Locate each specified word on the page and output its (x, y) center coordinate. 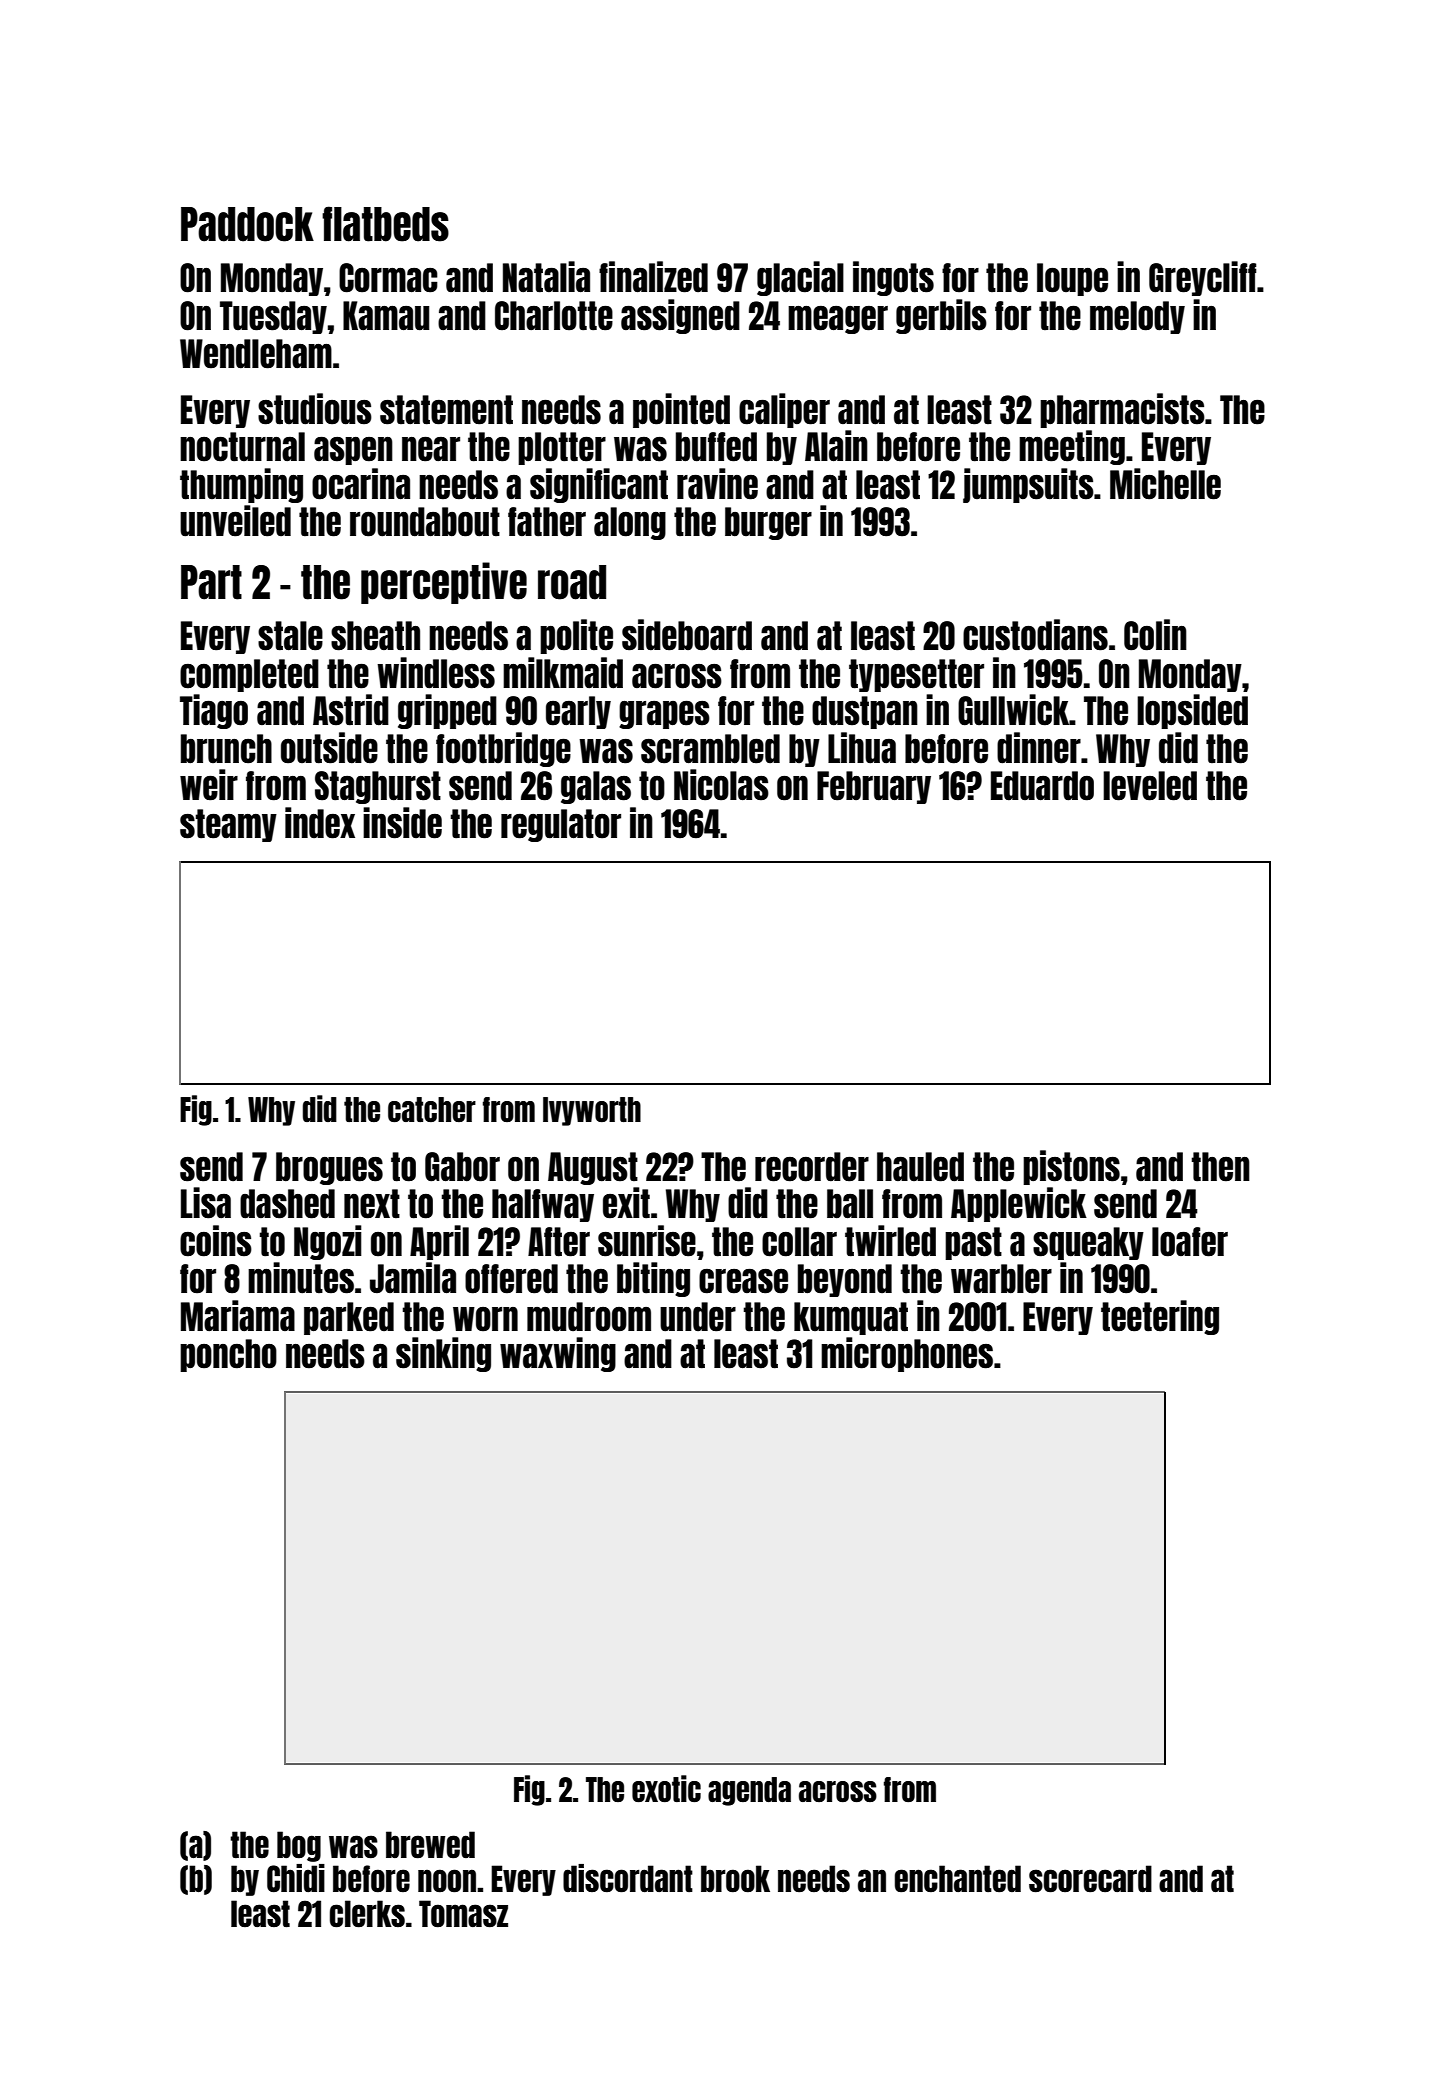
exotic (666, 1788)
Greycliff (1202, 278)
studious (315, 409)
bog (299, 1846)
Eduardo (1042, 786)
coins (216, 1241)
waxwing (558, 1354)
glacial (800, 278)
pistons (1071, 1167)
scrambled (710, 749)
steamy (228, 825)
